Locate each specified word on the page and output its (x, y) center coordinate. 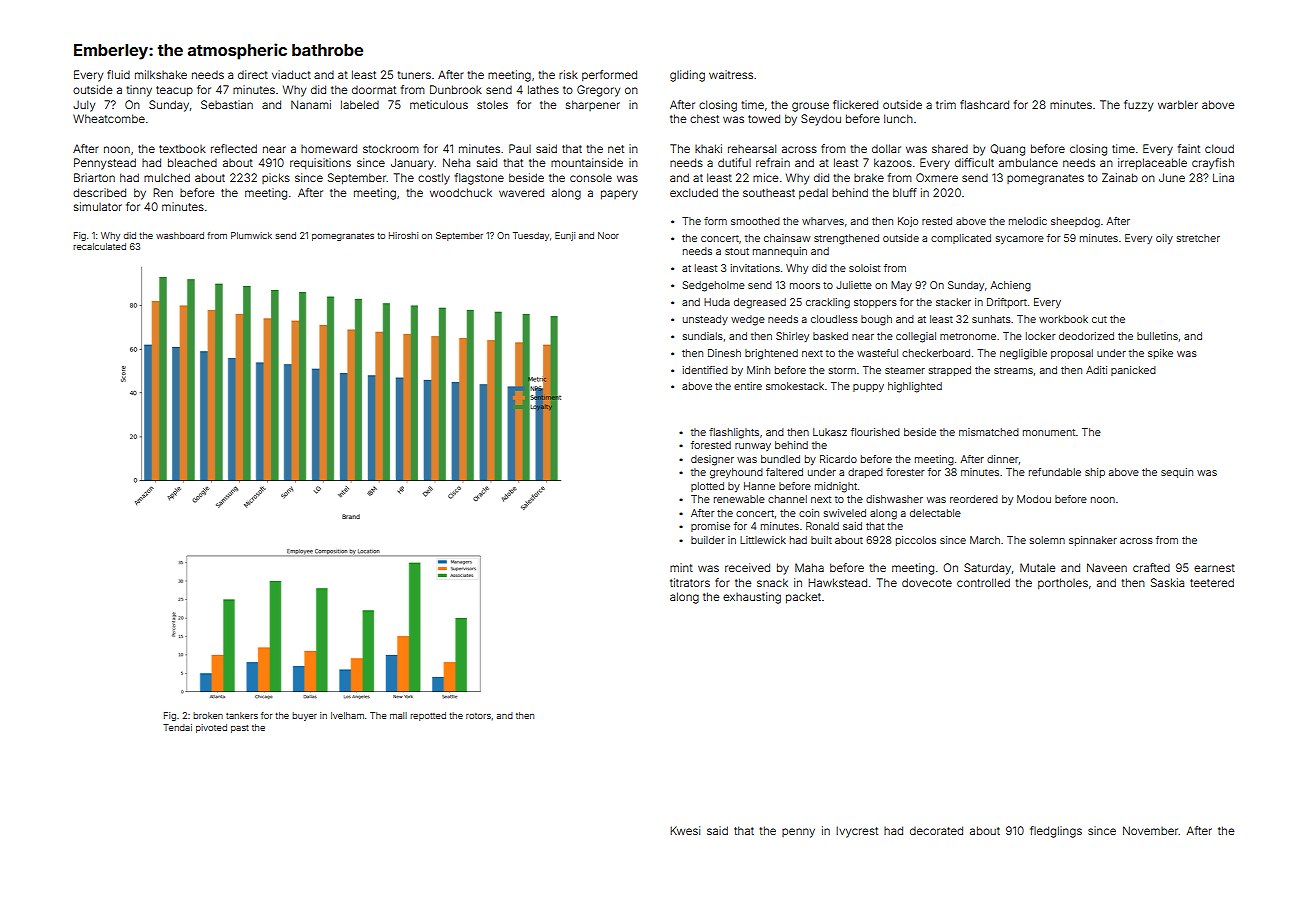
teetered (1212, 582)
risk (568, 74)
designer (712, 460)
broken (208, 715)
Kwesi (685, 830)
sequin (1177, 473)
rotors (478, 716)
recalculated (99, 246)
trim (946, 104)
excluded (694, 192)
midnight (836, 487)
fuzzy (1138, 106)
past (240, 729)
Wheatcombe (109, 118)
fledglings (1056, 832)
